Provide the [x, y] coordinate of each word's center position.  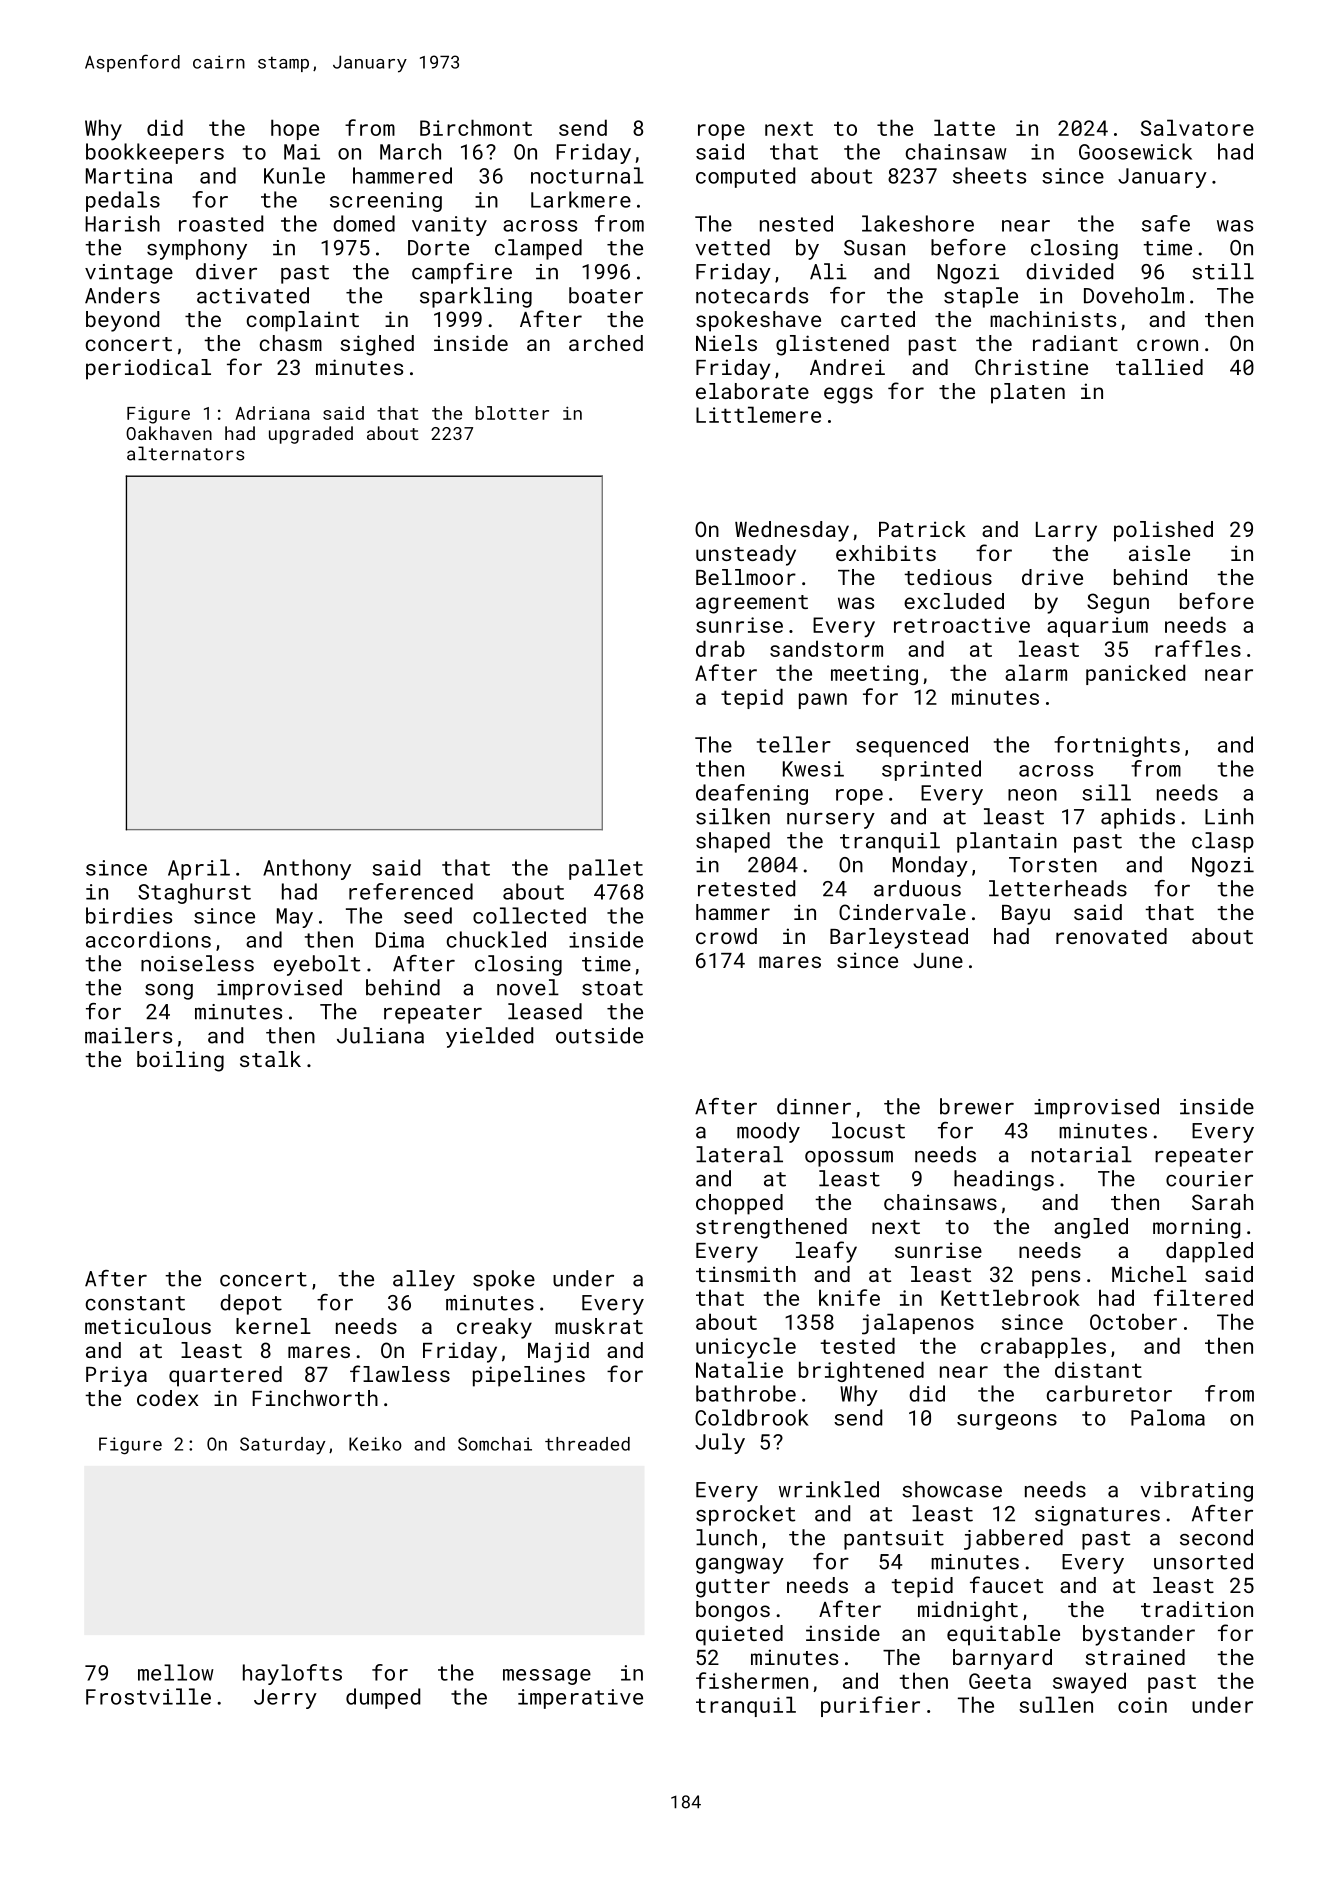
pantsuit [894, 1540]
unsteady [746, 555]
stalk [270, 1059]
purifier [870, 1706]
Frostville [148, 1696]
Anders [122, 295]
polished [1163, 531]
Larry [1066, 532]
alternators [186, 453]
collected [529, 915]
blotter [512, 413]
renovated [1111, 936]
